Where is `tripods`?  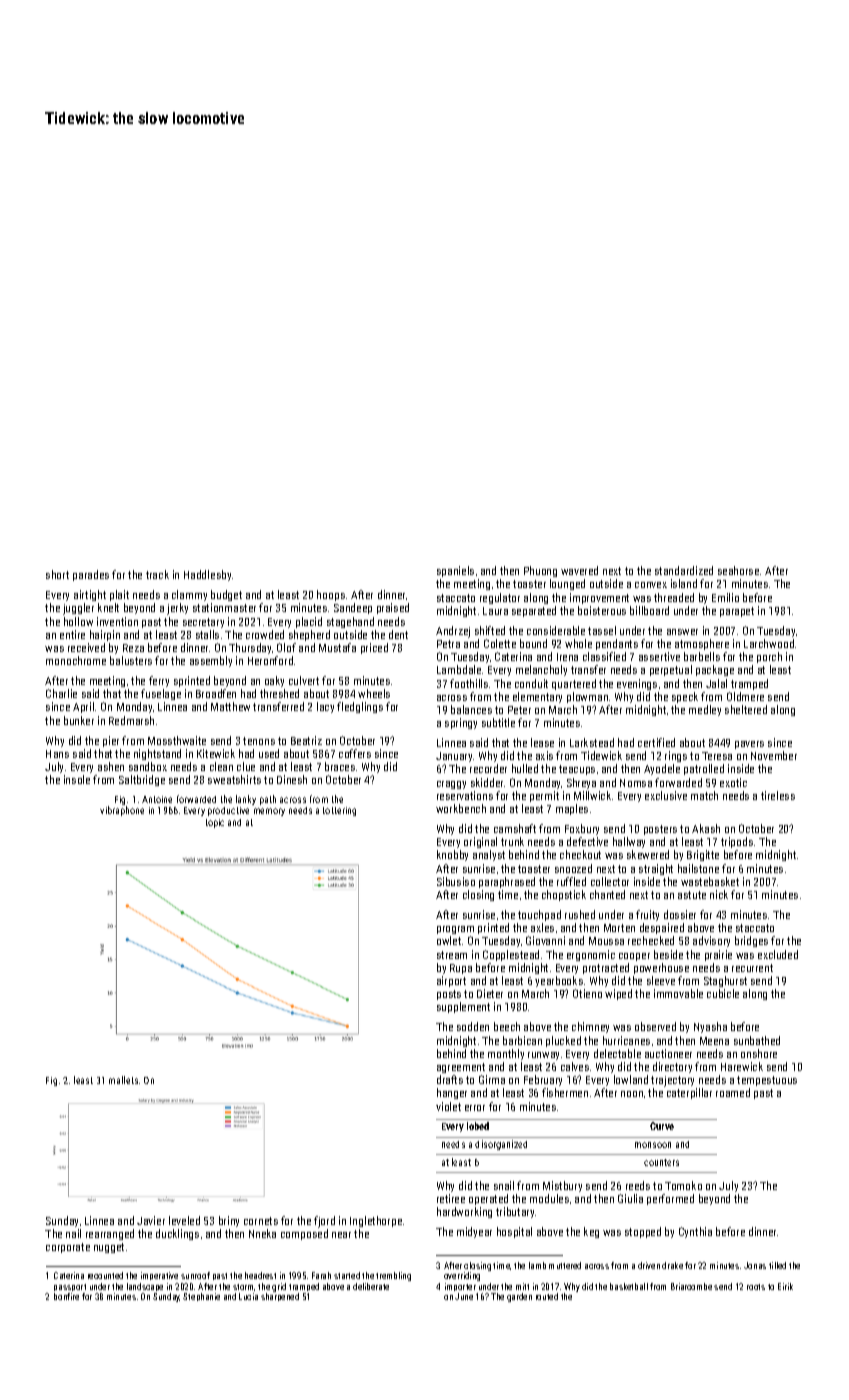
tripods is located at coordinates (737, 842).
